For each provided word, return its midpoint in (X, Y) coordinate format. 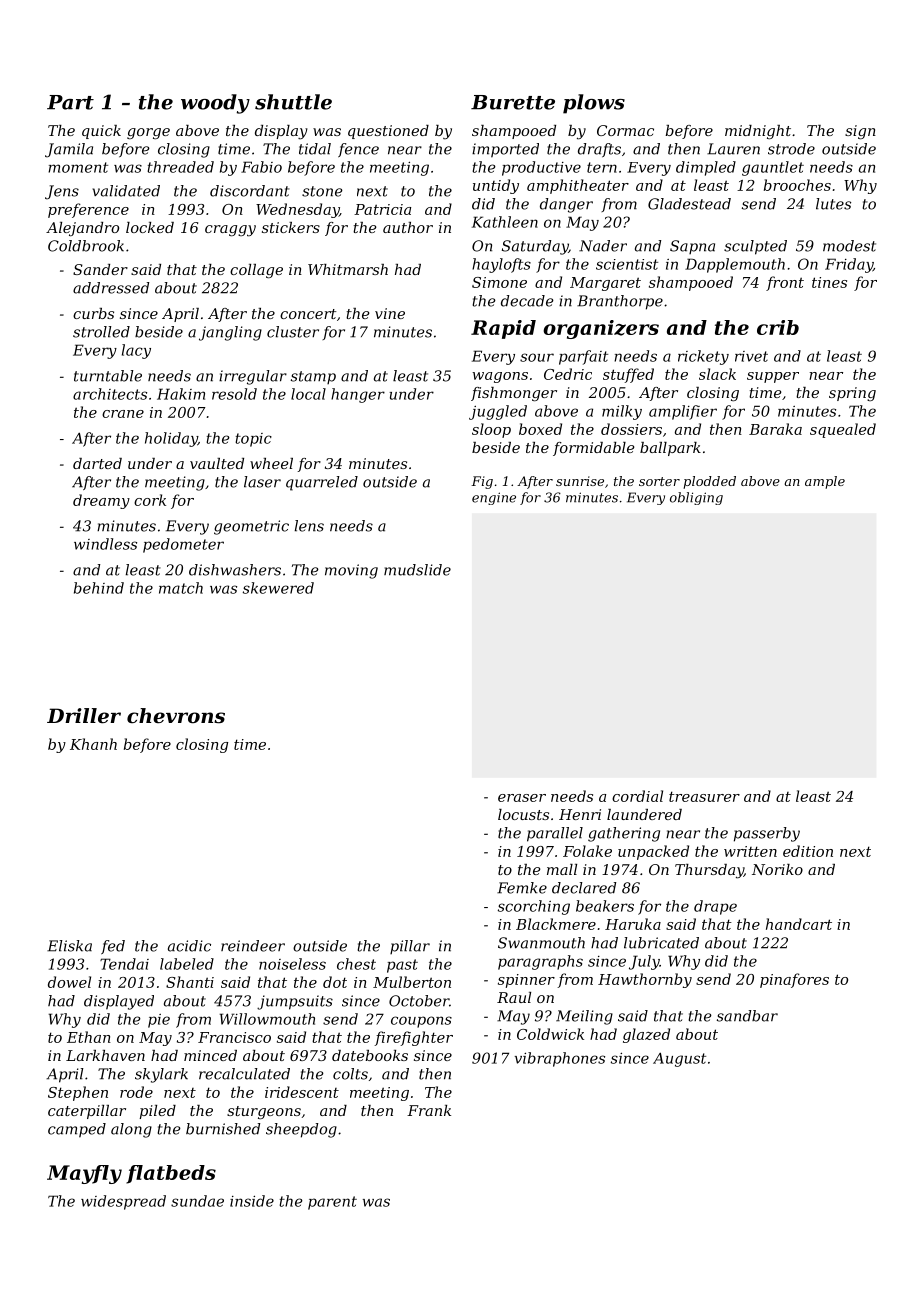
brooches (797, 185)
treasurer (704, 796)
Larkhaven (105, 1055)
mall (562, 869)
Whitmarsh (348, 269)
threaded (180, 167)
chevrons (176, 716)
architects (110, 394)
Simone (499, 282)
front (785, 283)
